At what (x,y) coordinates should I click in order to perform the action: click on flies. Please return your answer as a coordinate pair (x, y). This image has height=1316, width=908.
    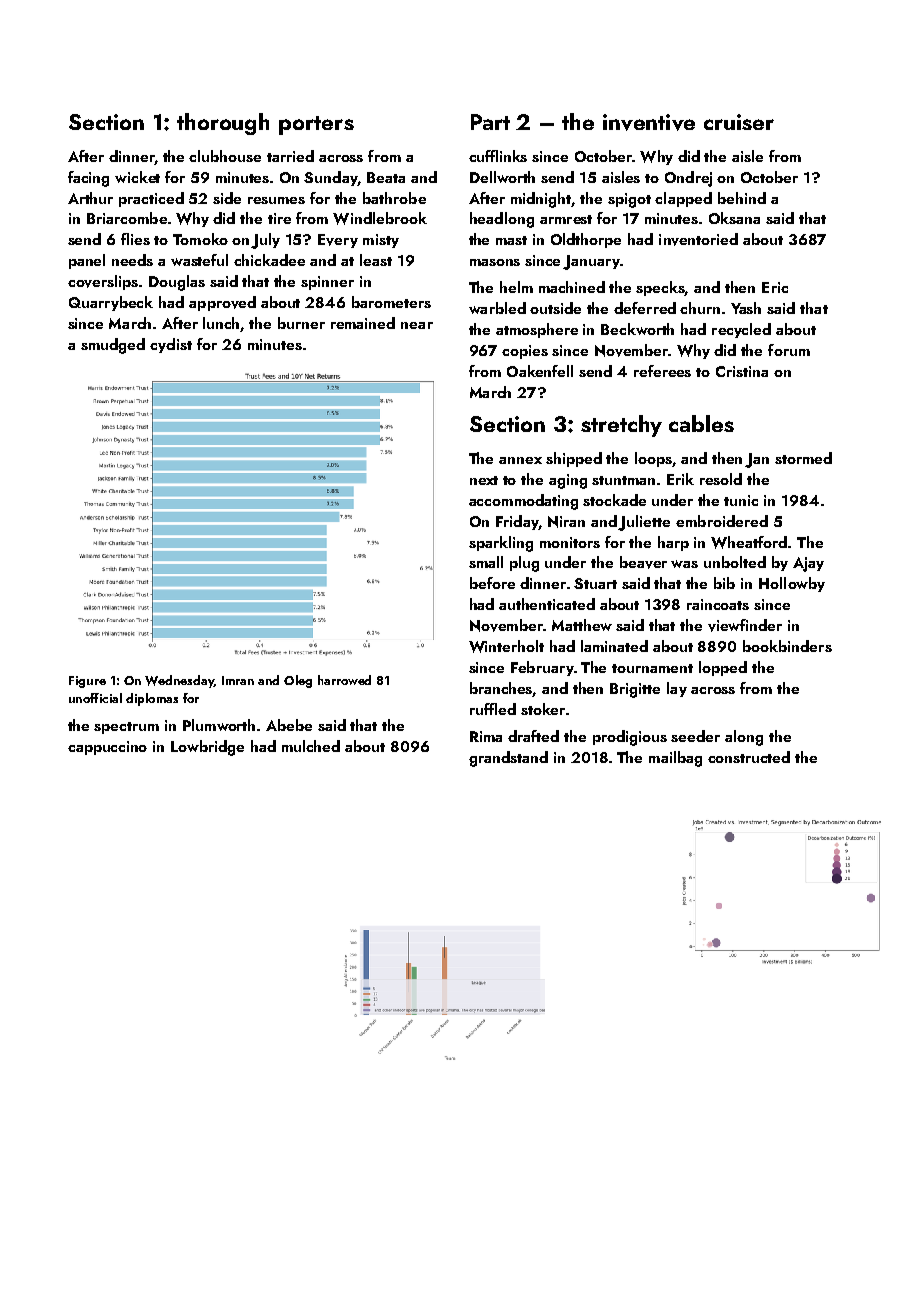
    Looking at the image, I should click on (135, 239).
